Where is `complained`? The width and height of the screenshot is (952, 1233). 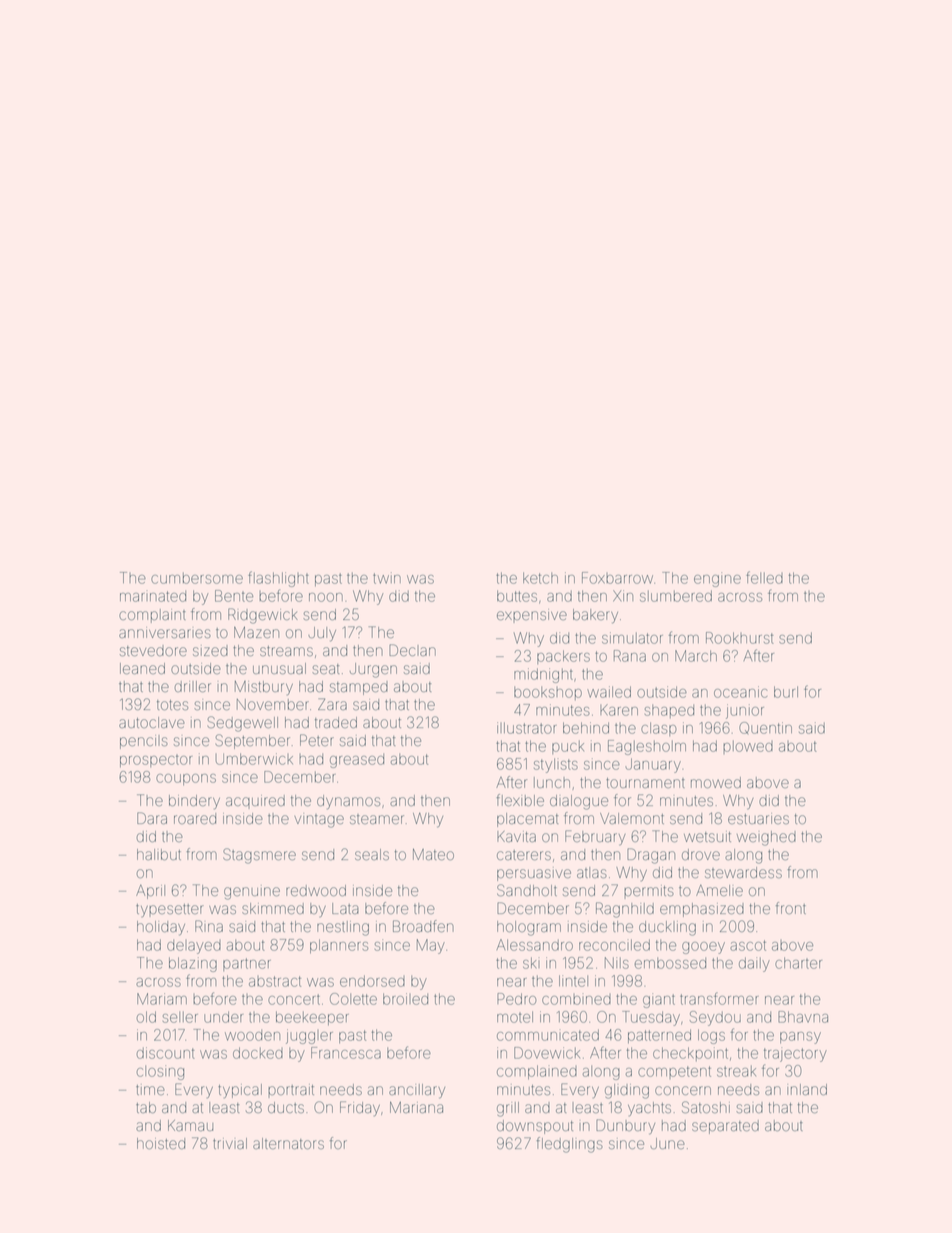
complained is located at coordinates (537, 1072).
